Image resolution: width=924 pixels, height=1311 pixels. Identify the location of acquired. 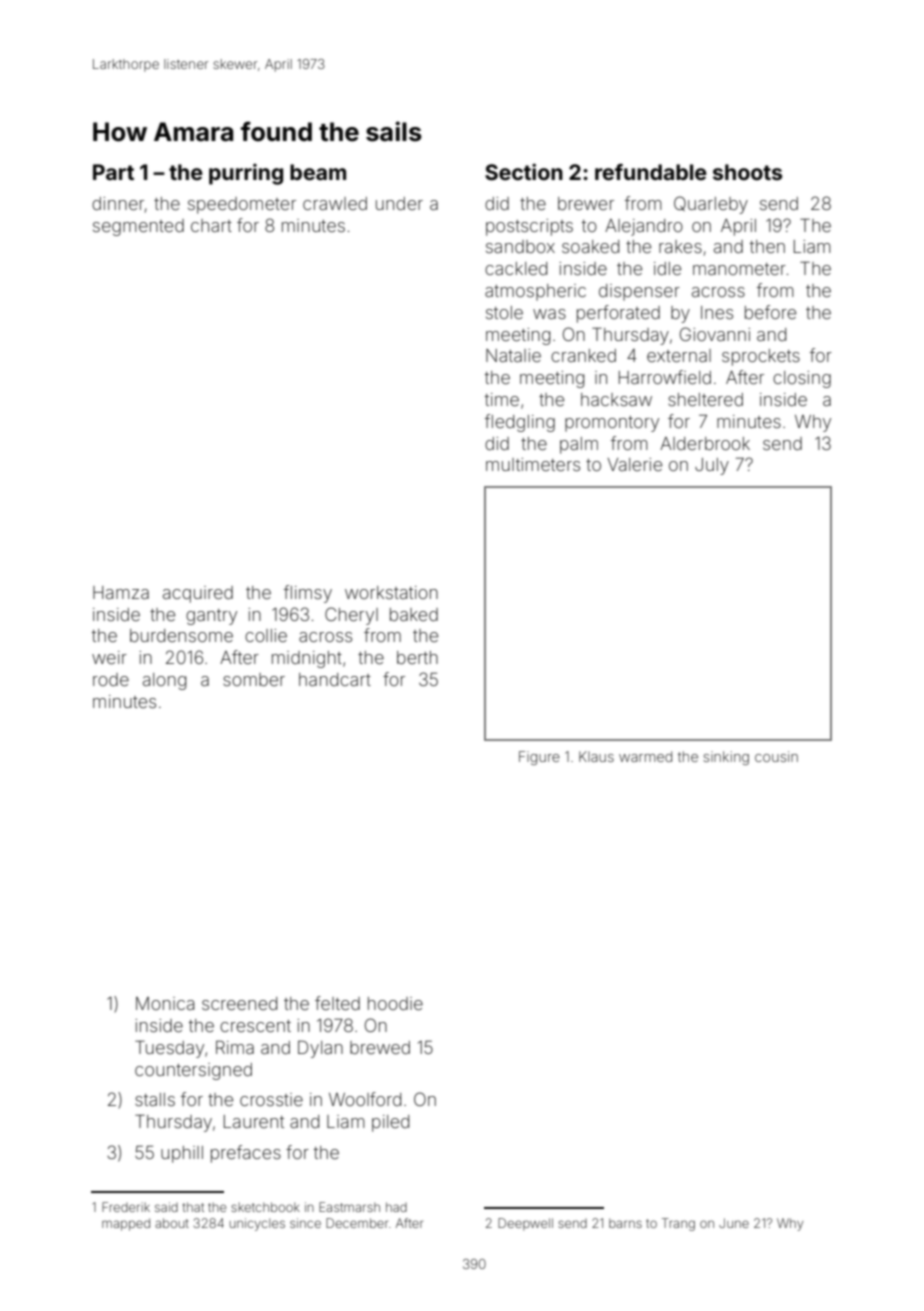
(198, 594).
